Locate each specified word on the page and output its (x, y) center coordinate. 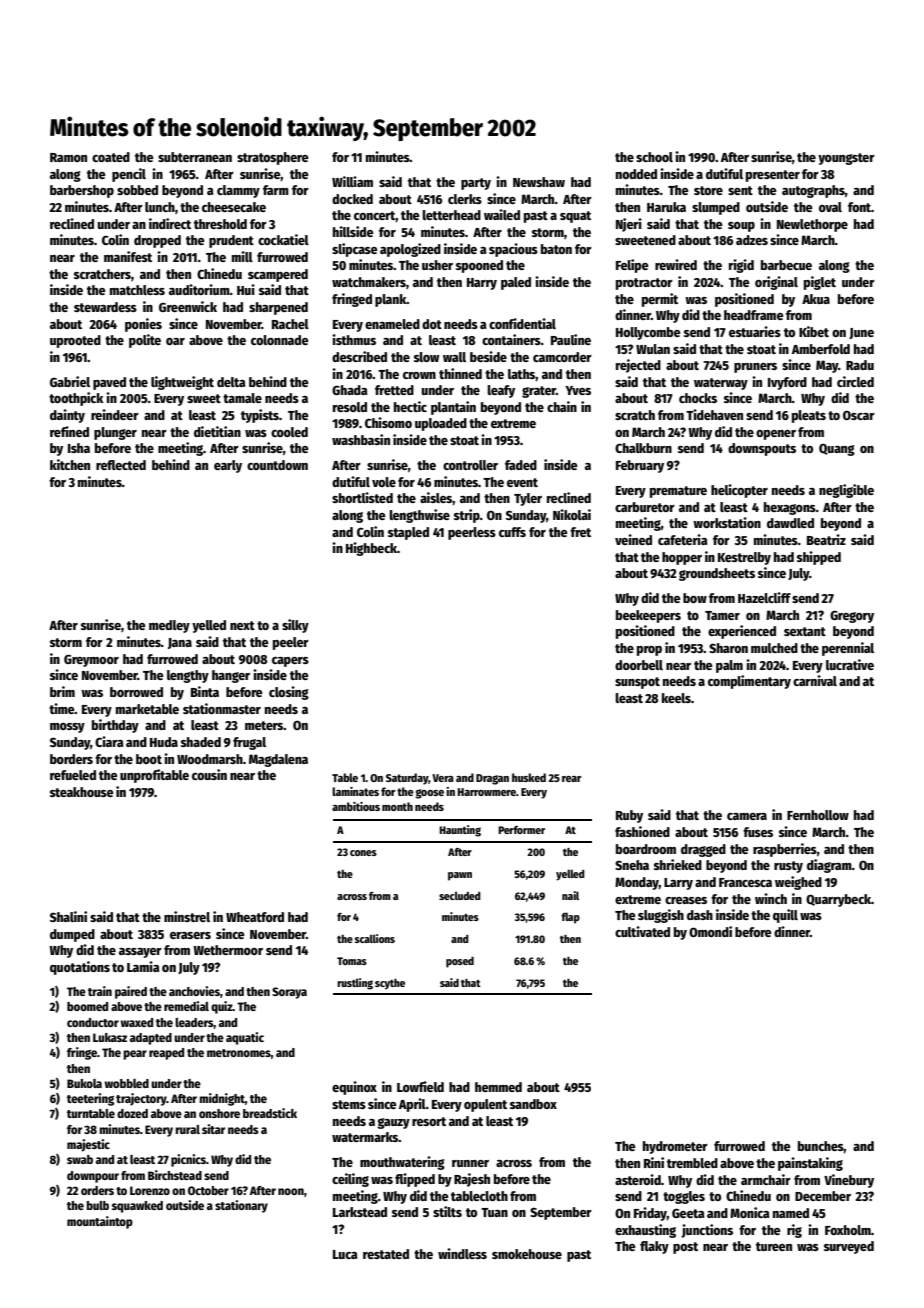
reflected (121, 465)
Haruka (666, 207)
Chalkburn (643, 448)
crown (419, 375)
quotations (80, 968)
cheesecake (234, 207)
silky (295, 626)
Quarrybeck (838, 900)
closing (289, 693)
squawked (137, 1207)
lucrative (850, 664)
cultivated (642, 931)
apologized (410, 250)
